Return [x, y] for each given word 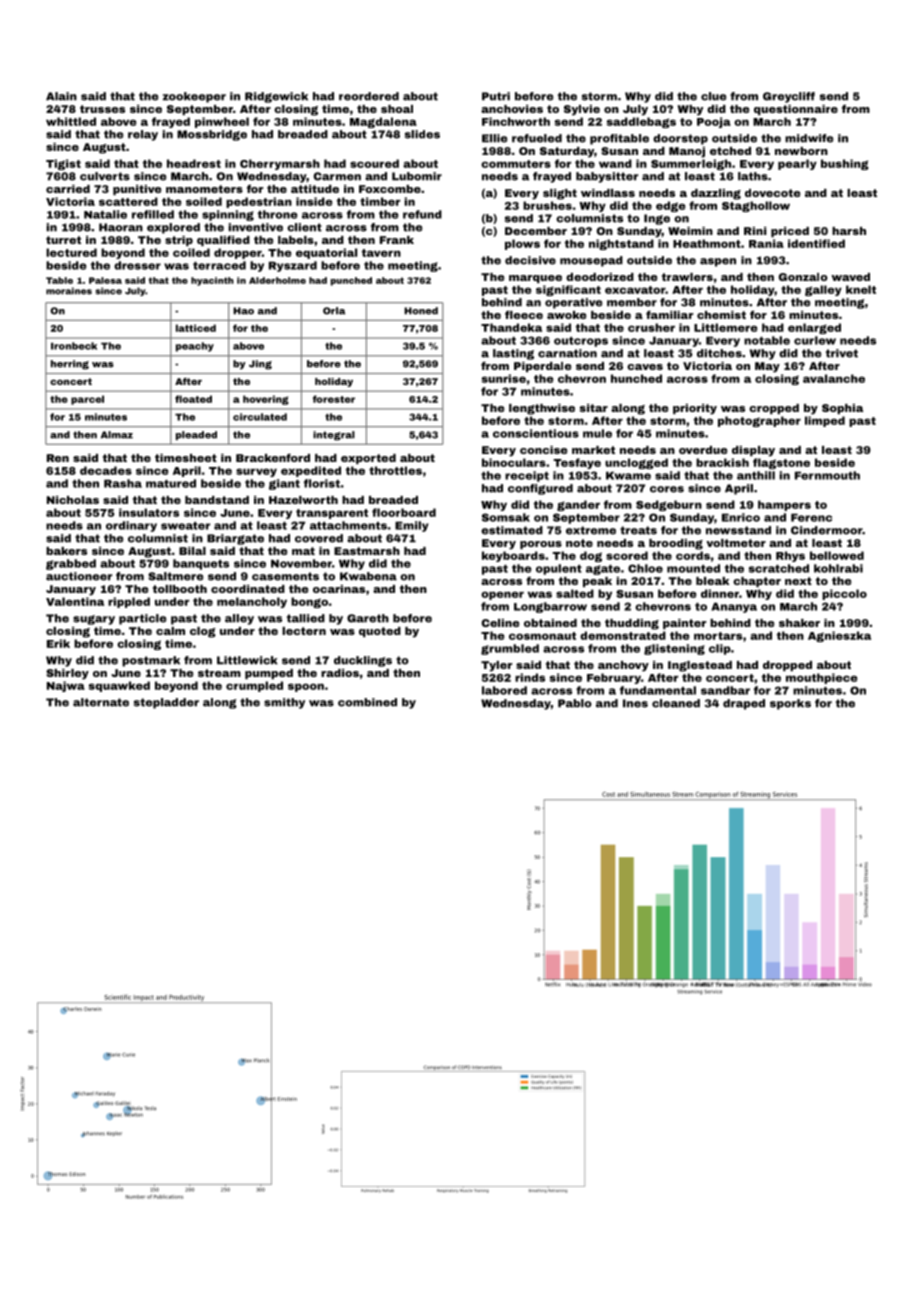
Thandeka [511, 327]
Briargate [235, 539]
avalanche [834, 378]
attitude [315, 189]
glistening [674, 649]
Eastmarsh [367, 551]
